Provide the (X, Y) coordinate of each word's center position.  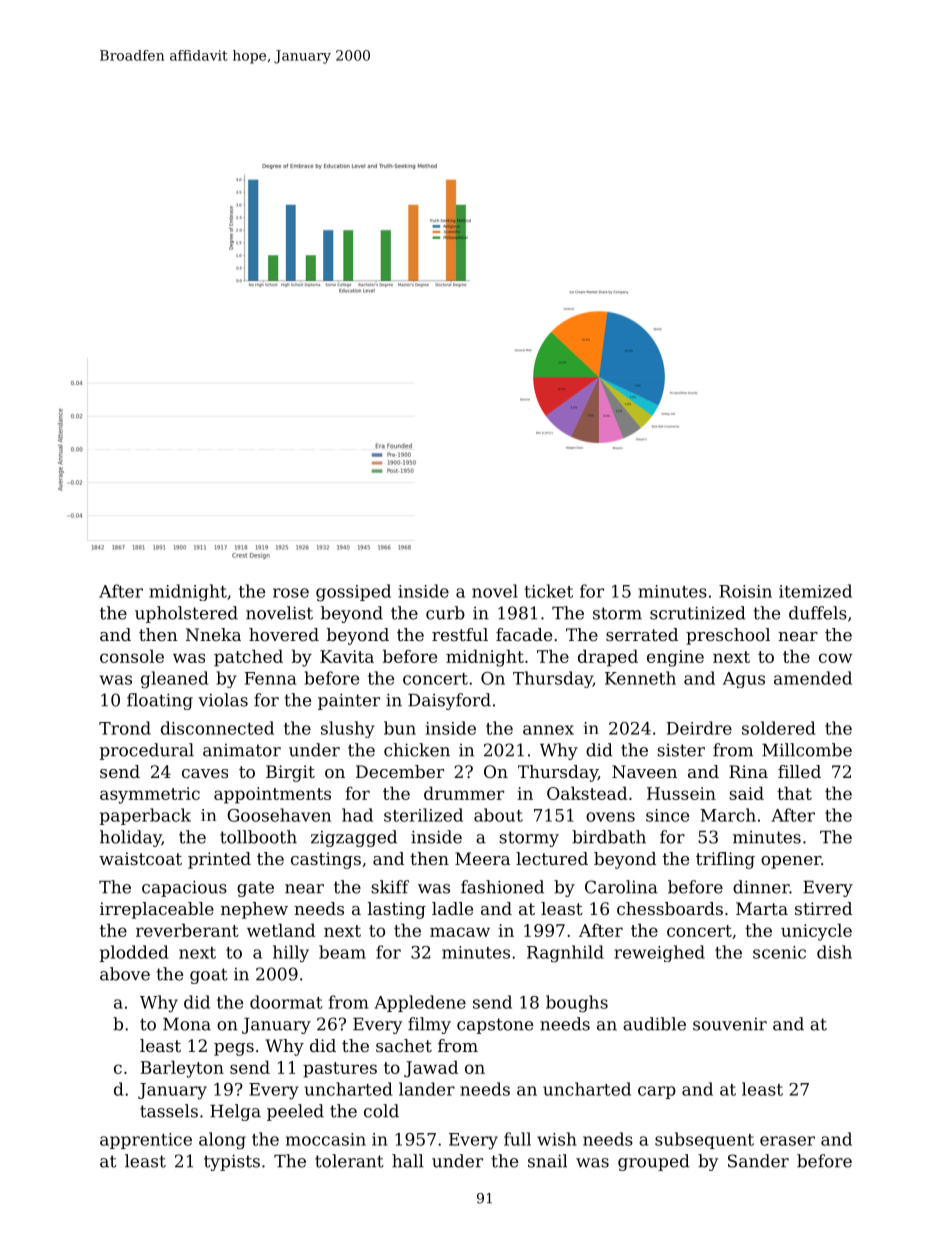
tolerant (349, 1161)
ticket (548, 591)
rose (291, 593)
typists (232, 1162)
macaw (460, 932)
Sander (758, 1161)
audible (654, 1024)
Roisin (745, 591)
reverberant (187, 930)
